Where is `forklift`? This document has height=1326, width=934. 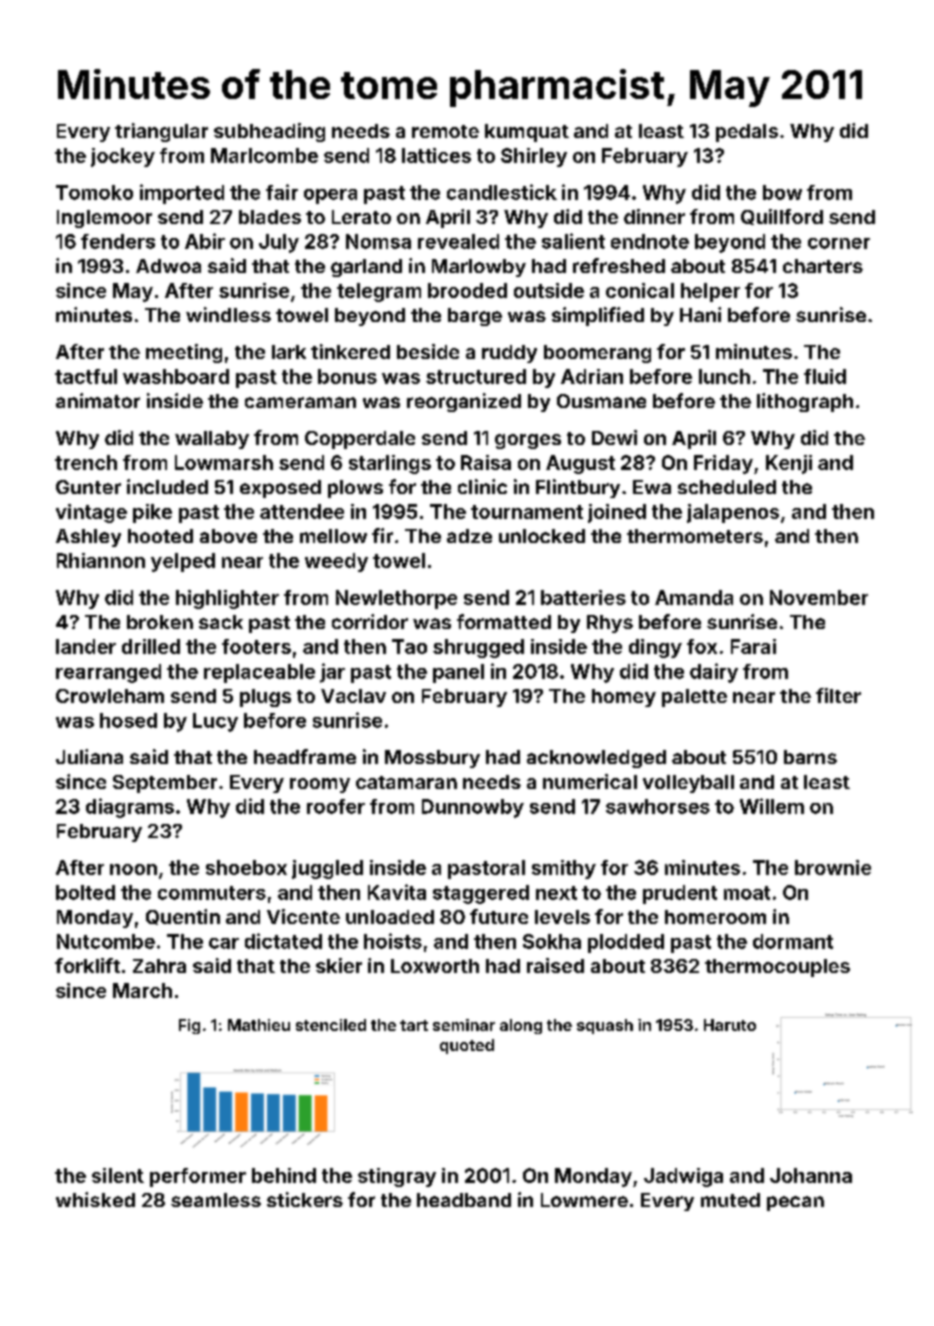
forklift is located at coordinates (87, 965).
